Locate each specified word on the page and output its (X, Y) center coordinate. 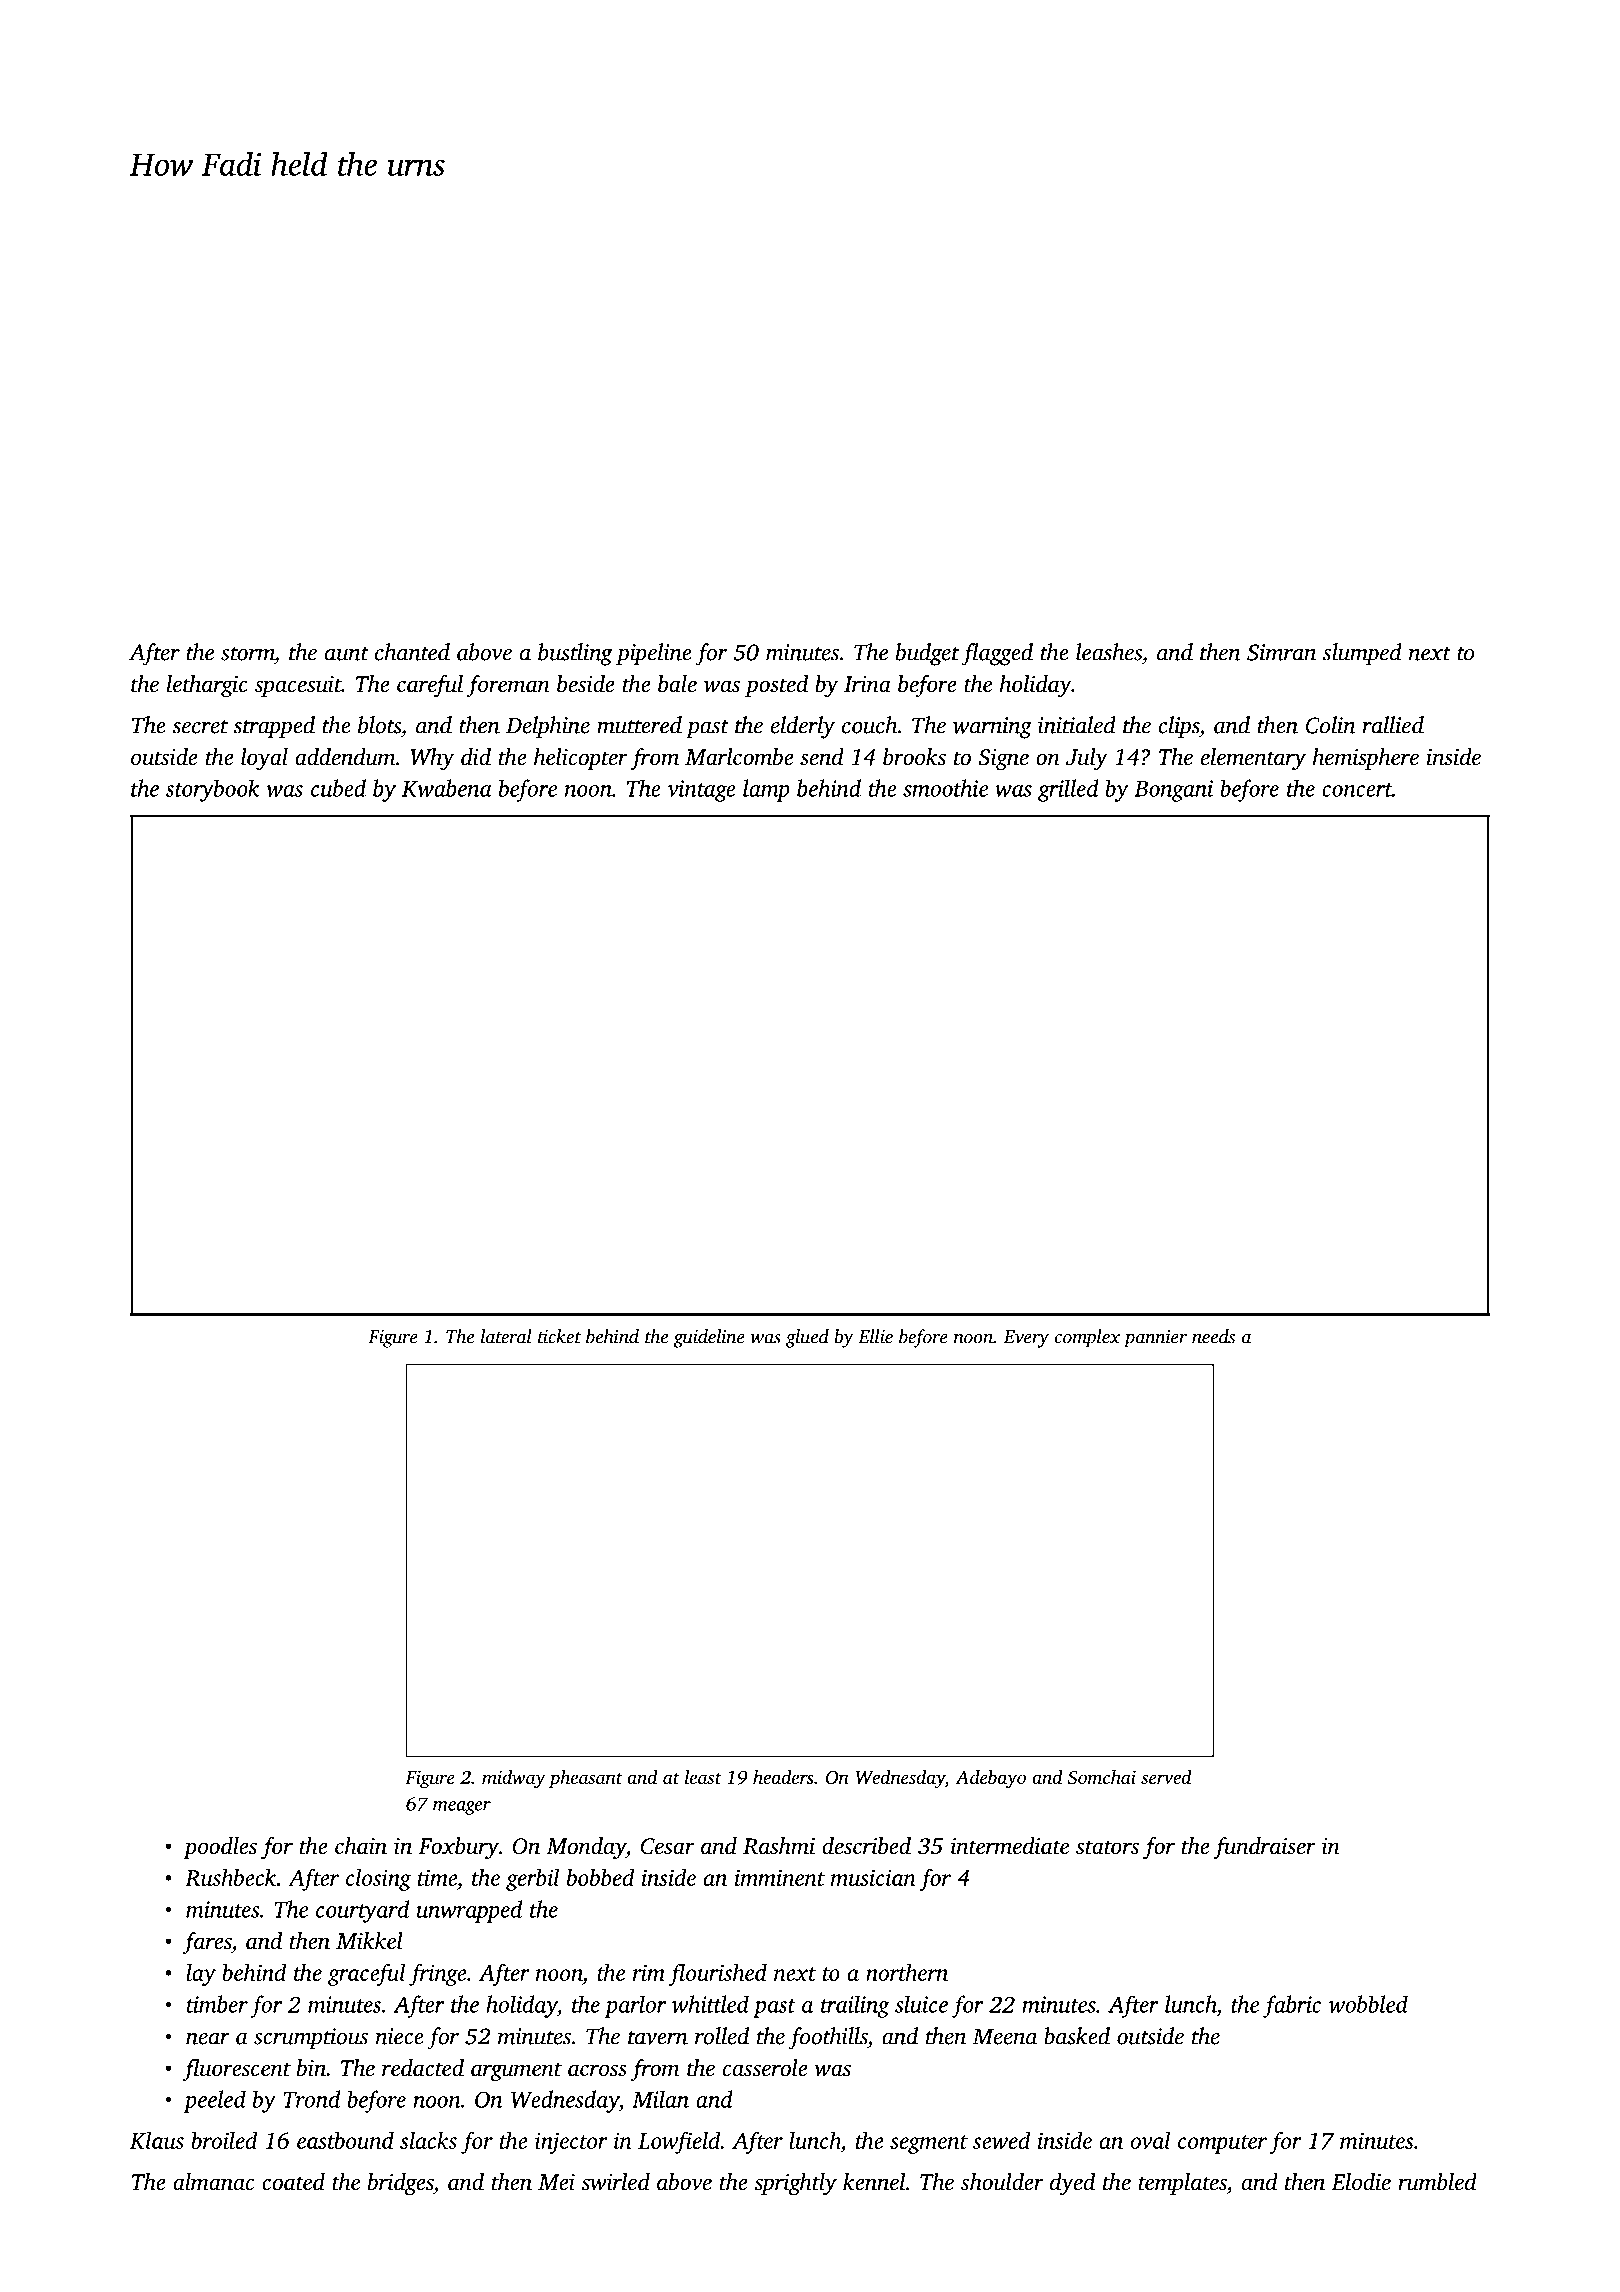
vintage (702, 791)
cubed (338, 788)
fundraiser (1264, 1848)
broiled (224, 2140)
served (1166, 1777)
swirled (615, 2182)
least (703, 1777)
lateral (506, 1336)
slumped (1362, 654)
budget (927, 654)
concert (1357, 790)
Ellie (875, 1336)
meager (462, 1808)
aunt (347, 654)
